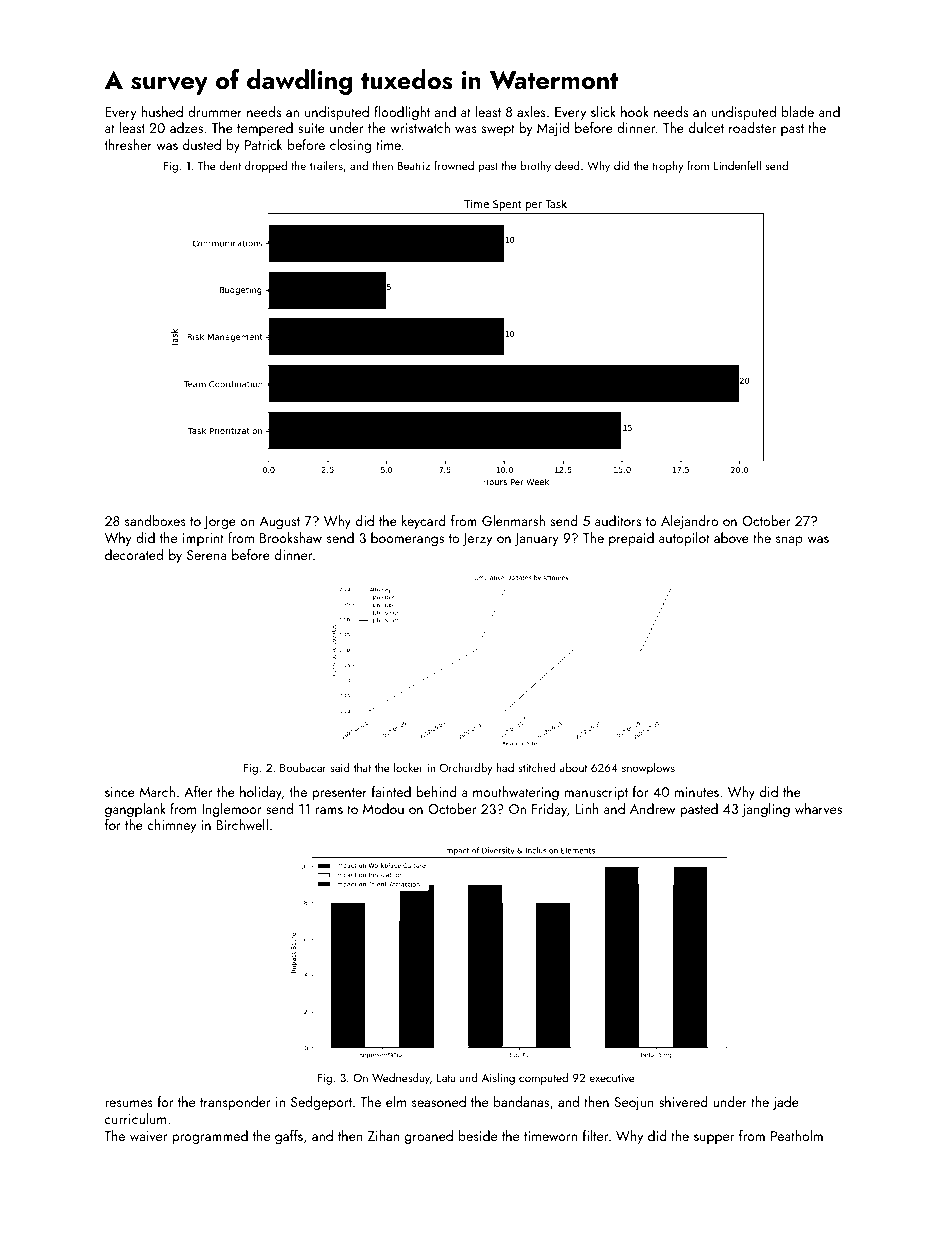  Describe the element at coordinates (618, 520) in the screenshot. I see `auditors` at that location.
